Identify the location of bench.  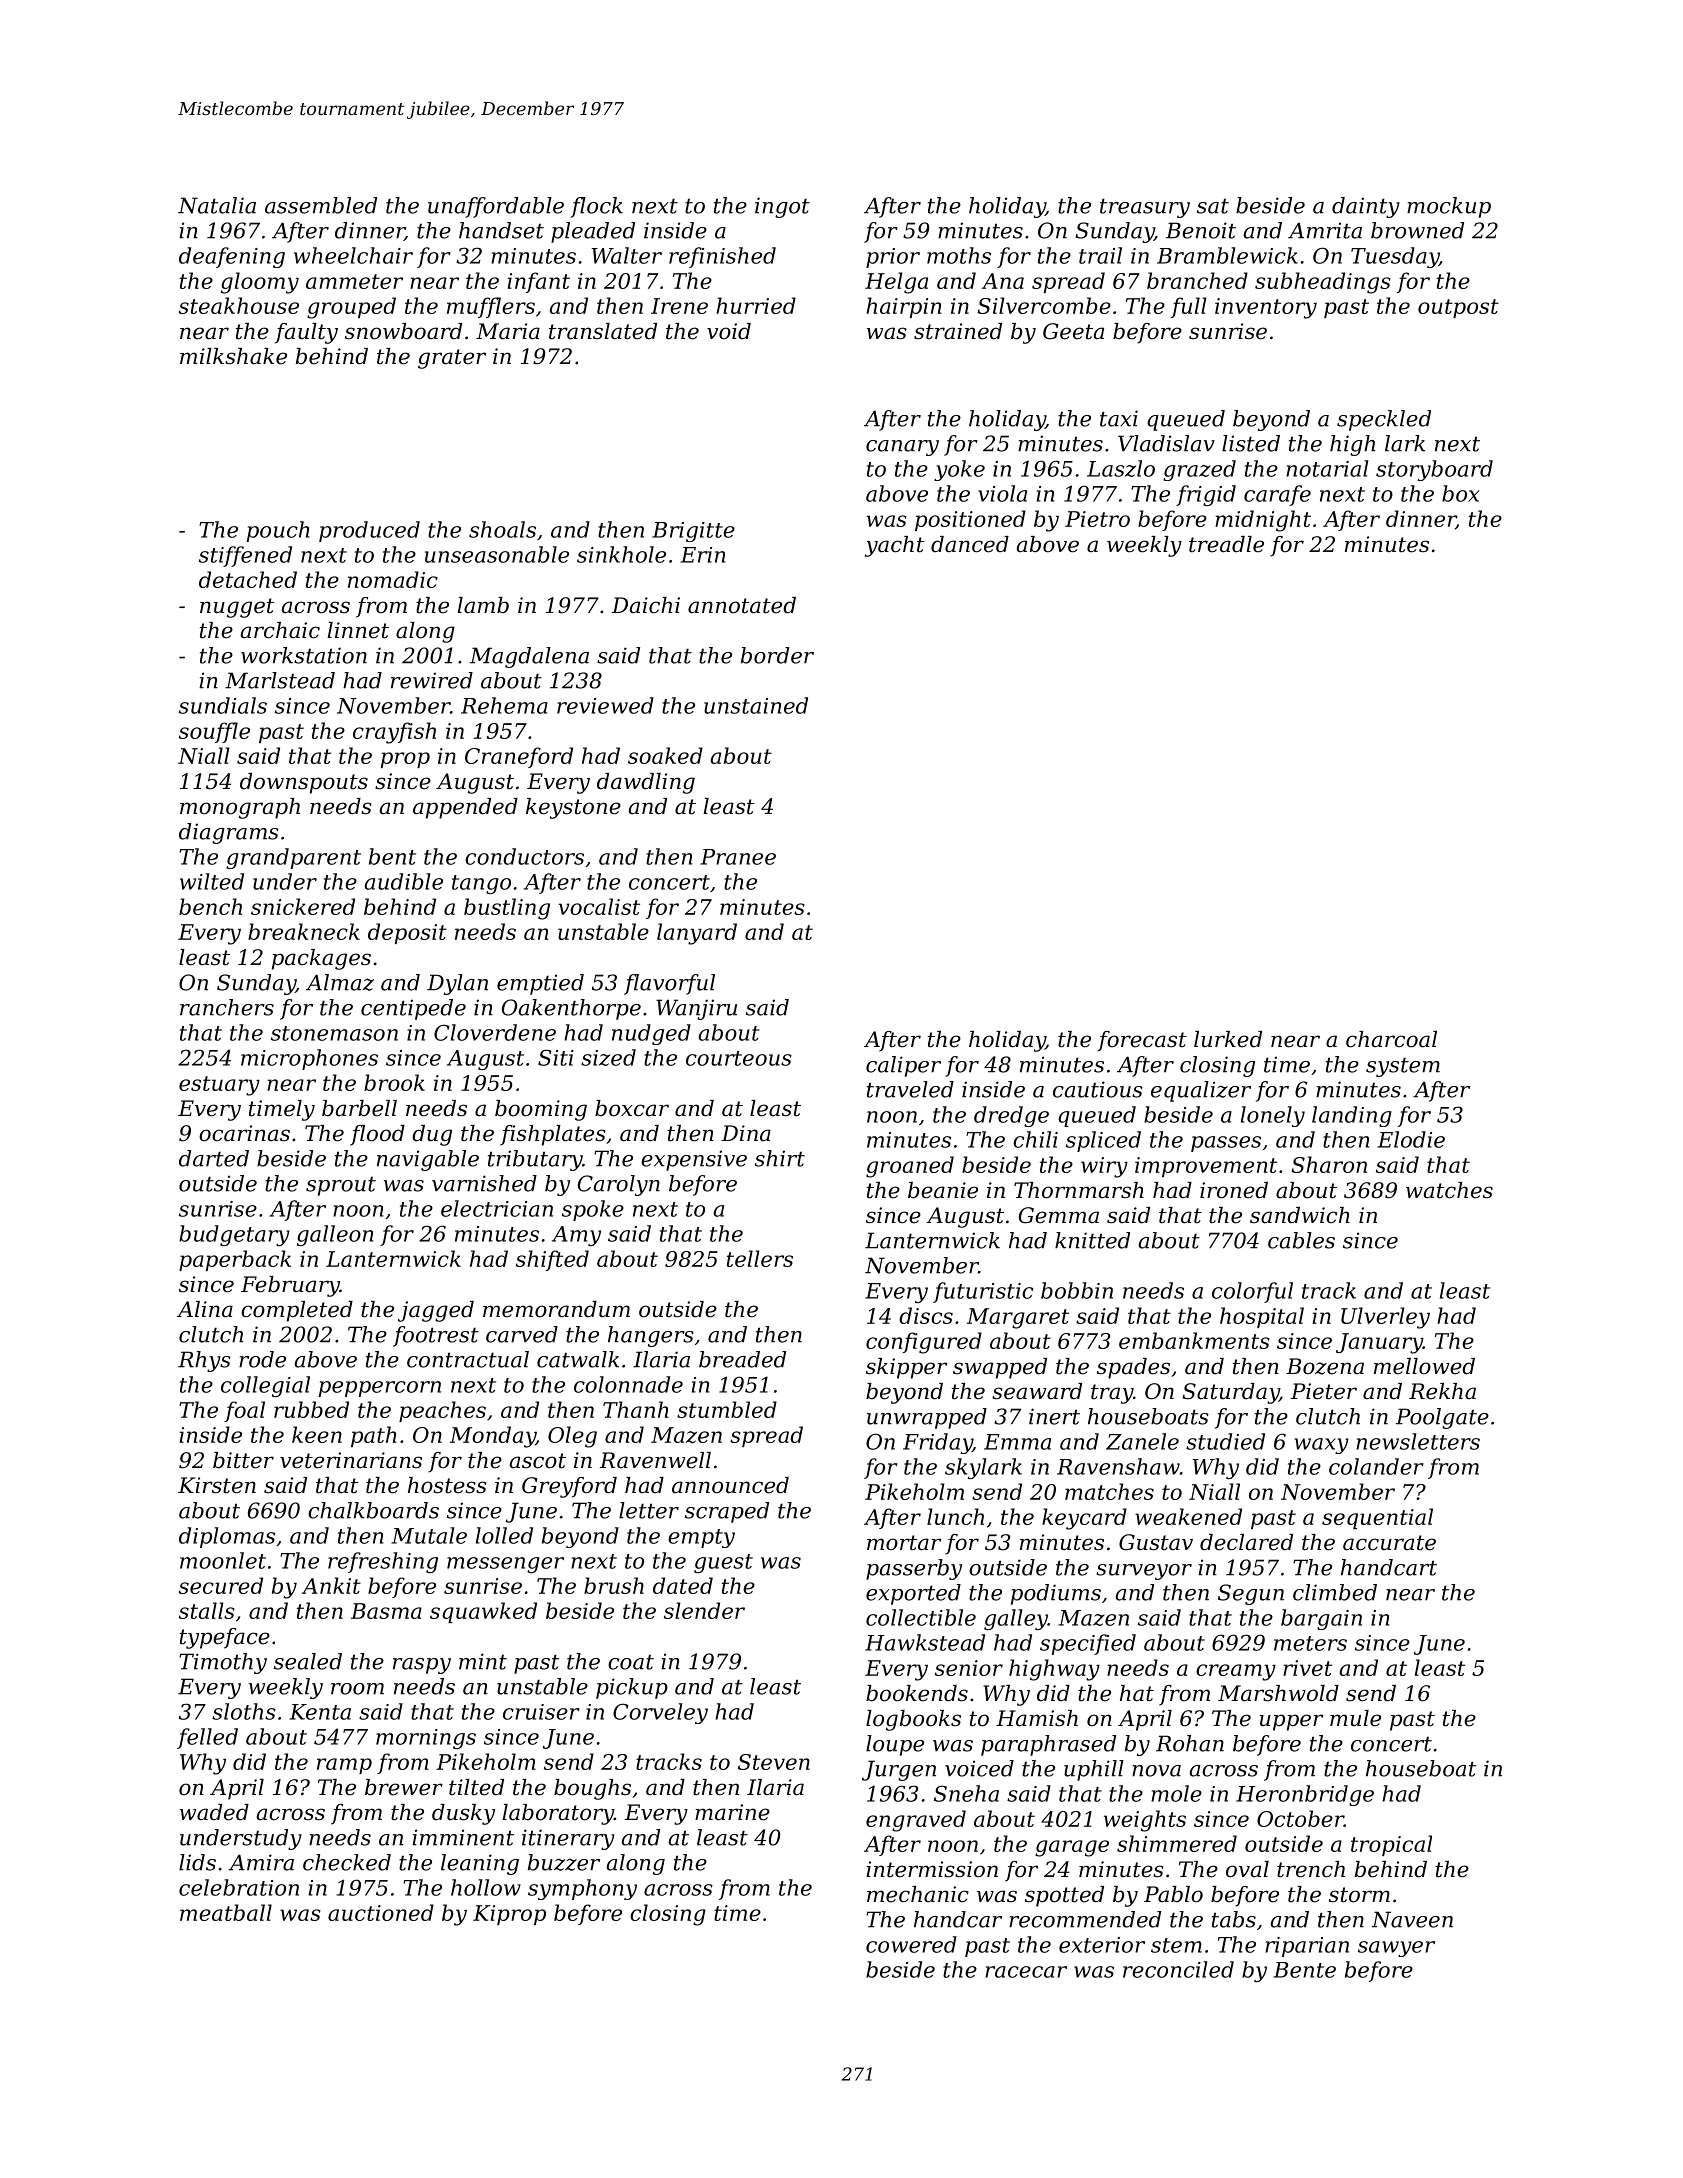
(210, 906).
